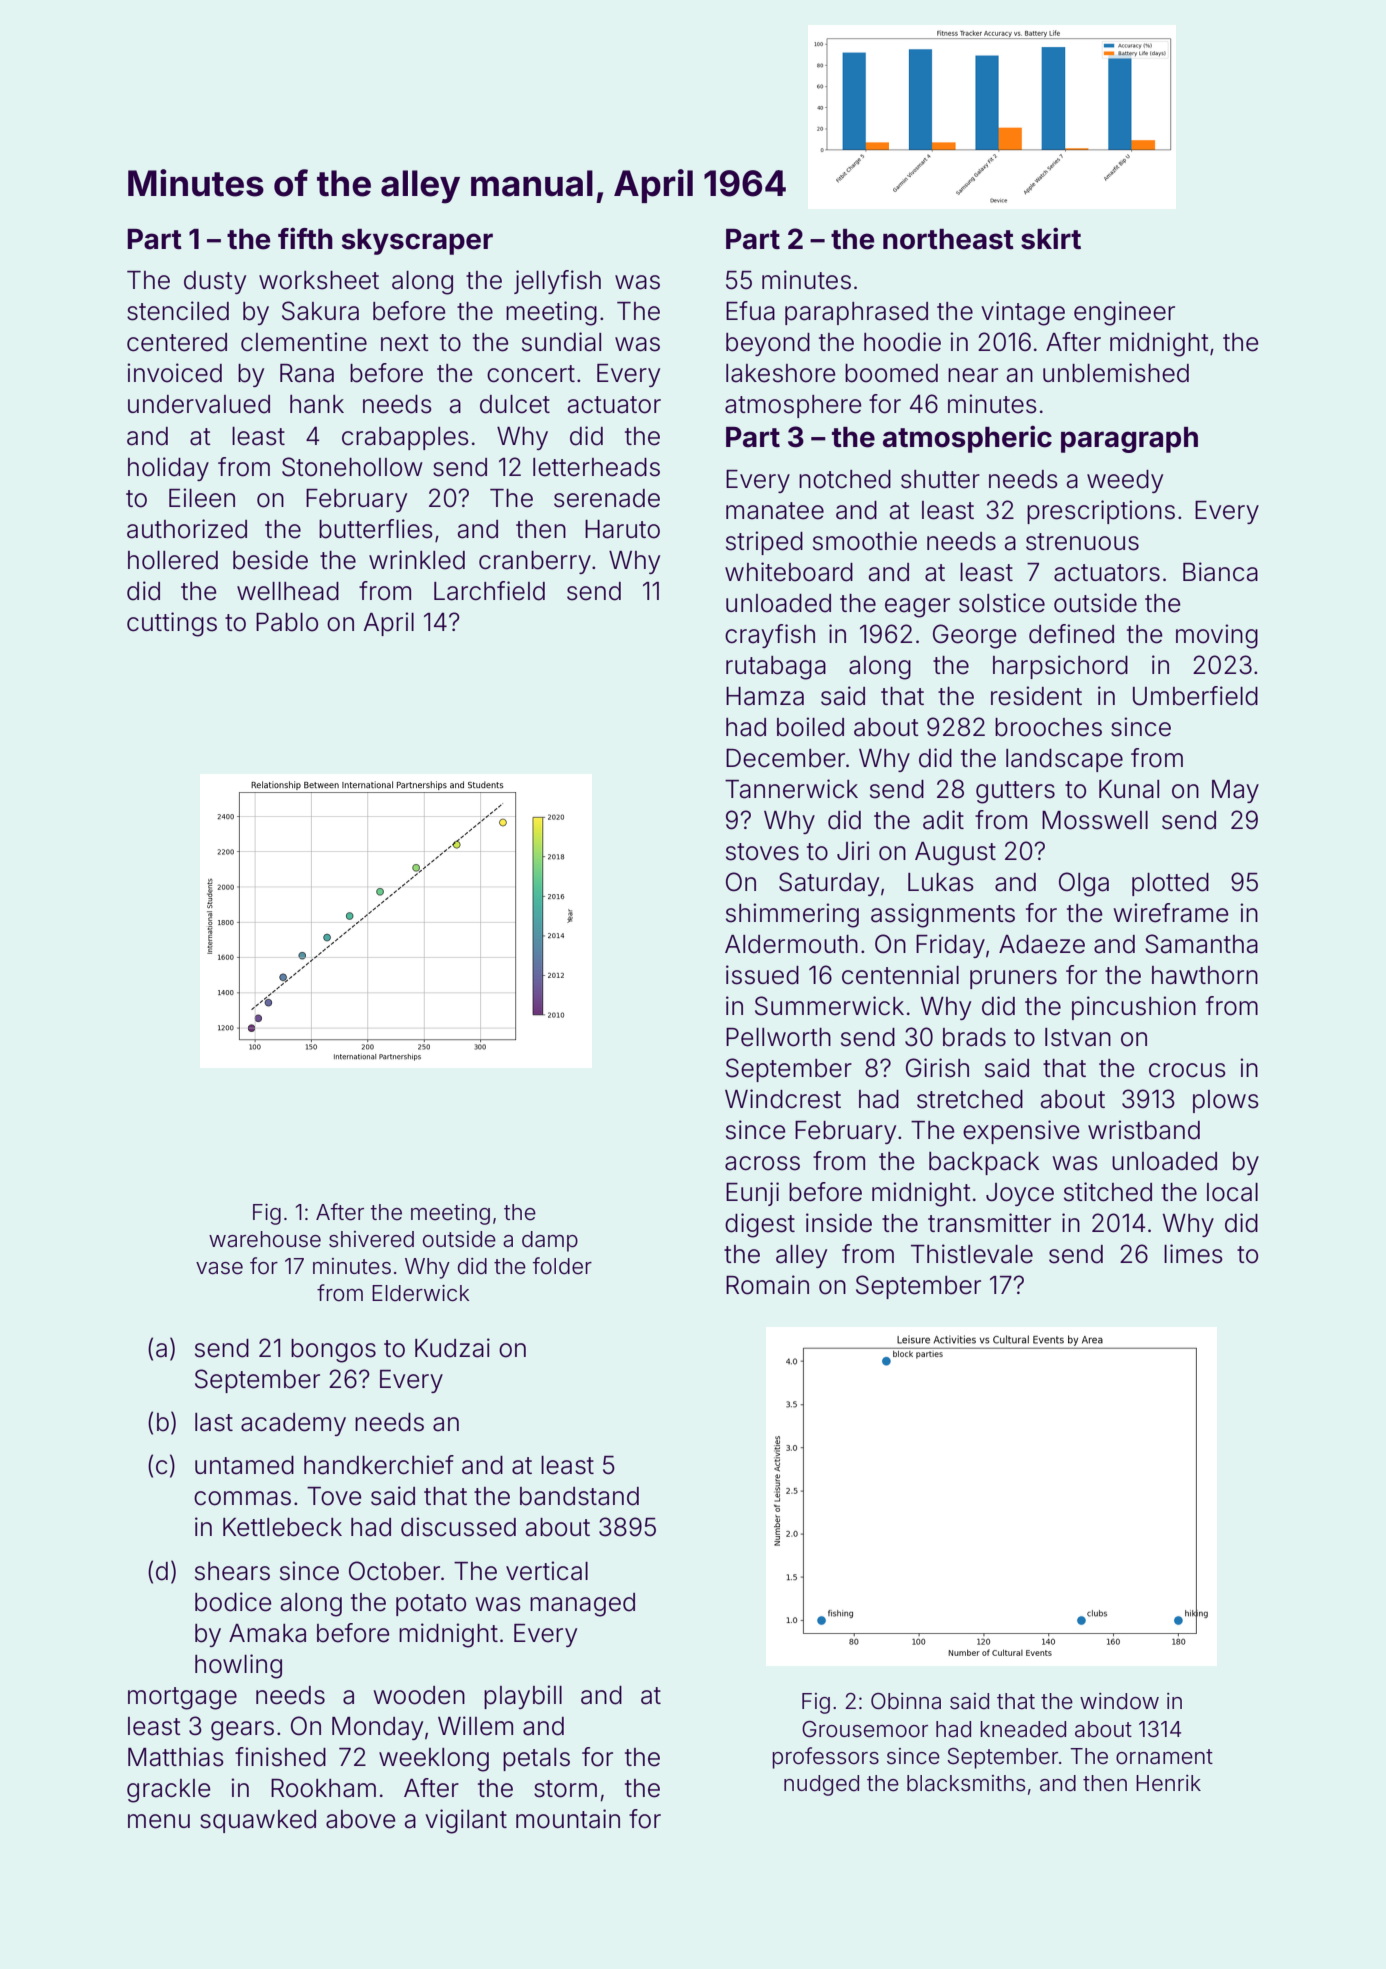 Image resolution: width=1386 pixels, height=1969 pixels. I want to click on rutabaga, so click(776, 668).
